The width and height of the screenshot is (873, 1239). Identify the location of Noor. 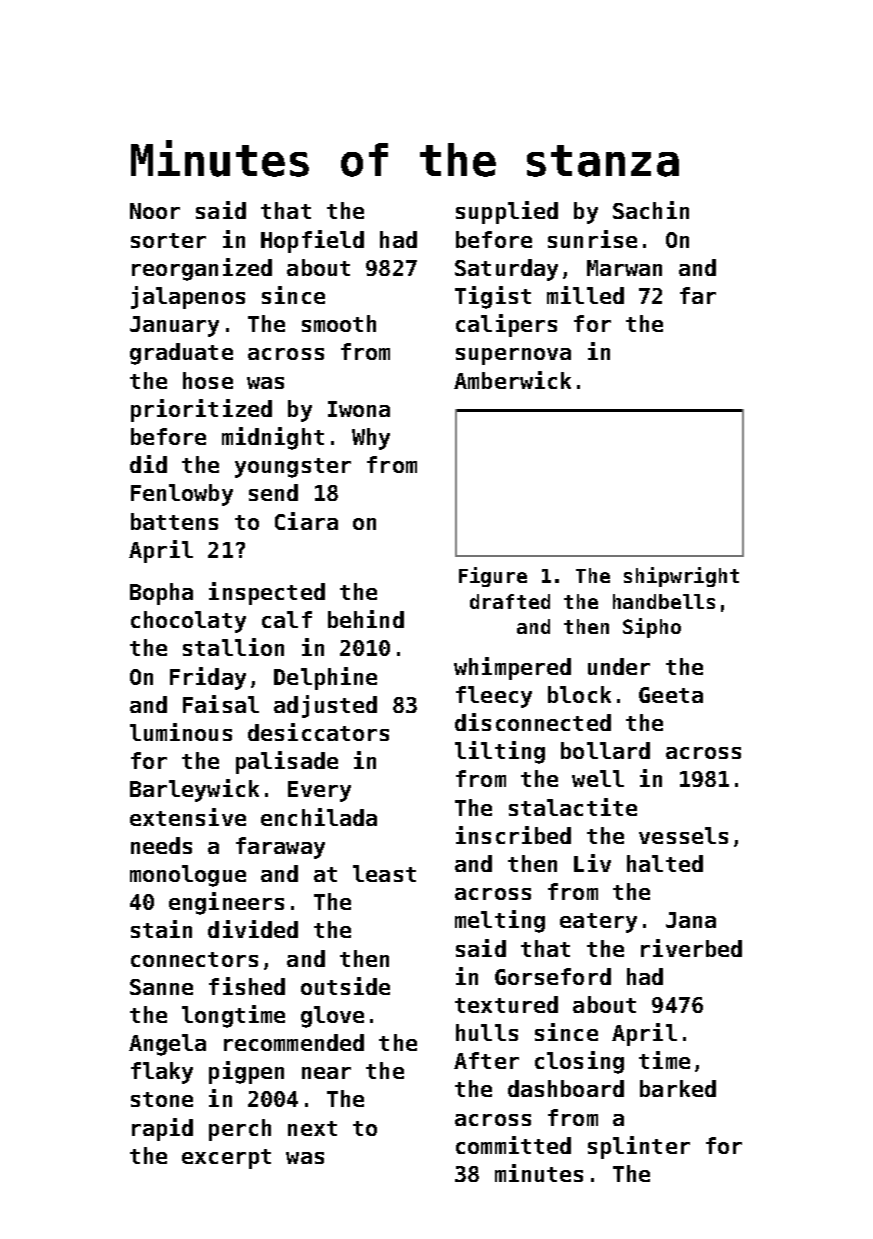
(155, 211).
